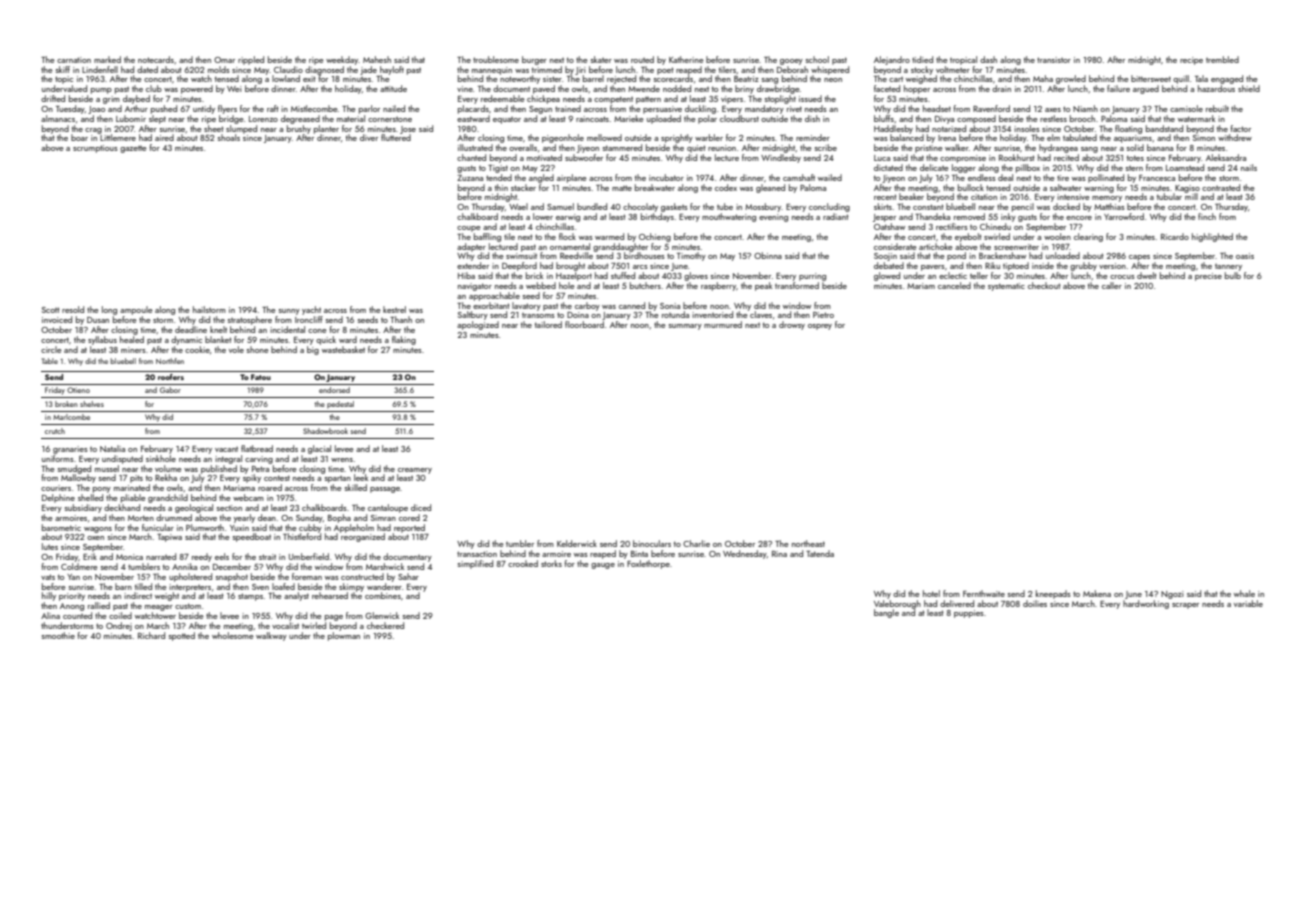  I want to click on pump, so click(101, 91).
